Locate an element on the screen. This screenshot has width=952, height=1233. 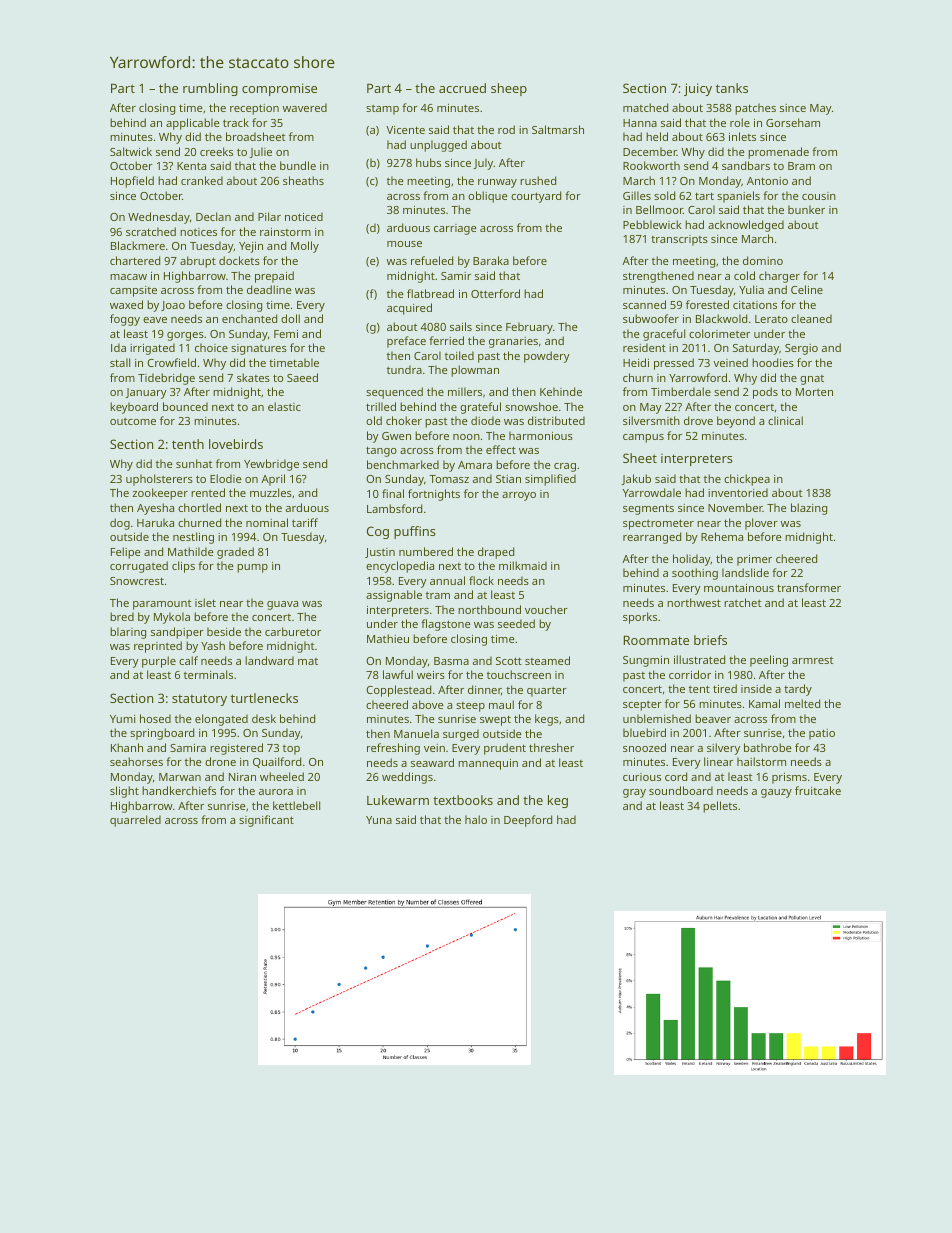
foggy is located at coordinates (125, 320).
